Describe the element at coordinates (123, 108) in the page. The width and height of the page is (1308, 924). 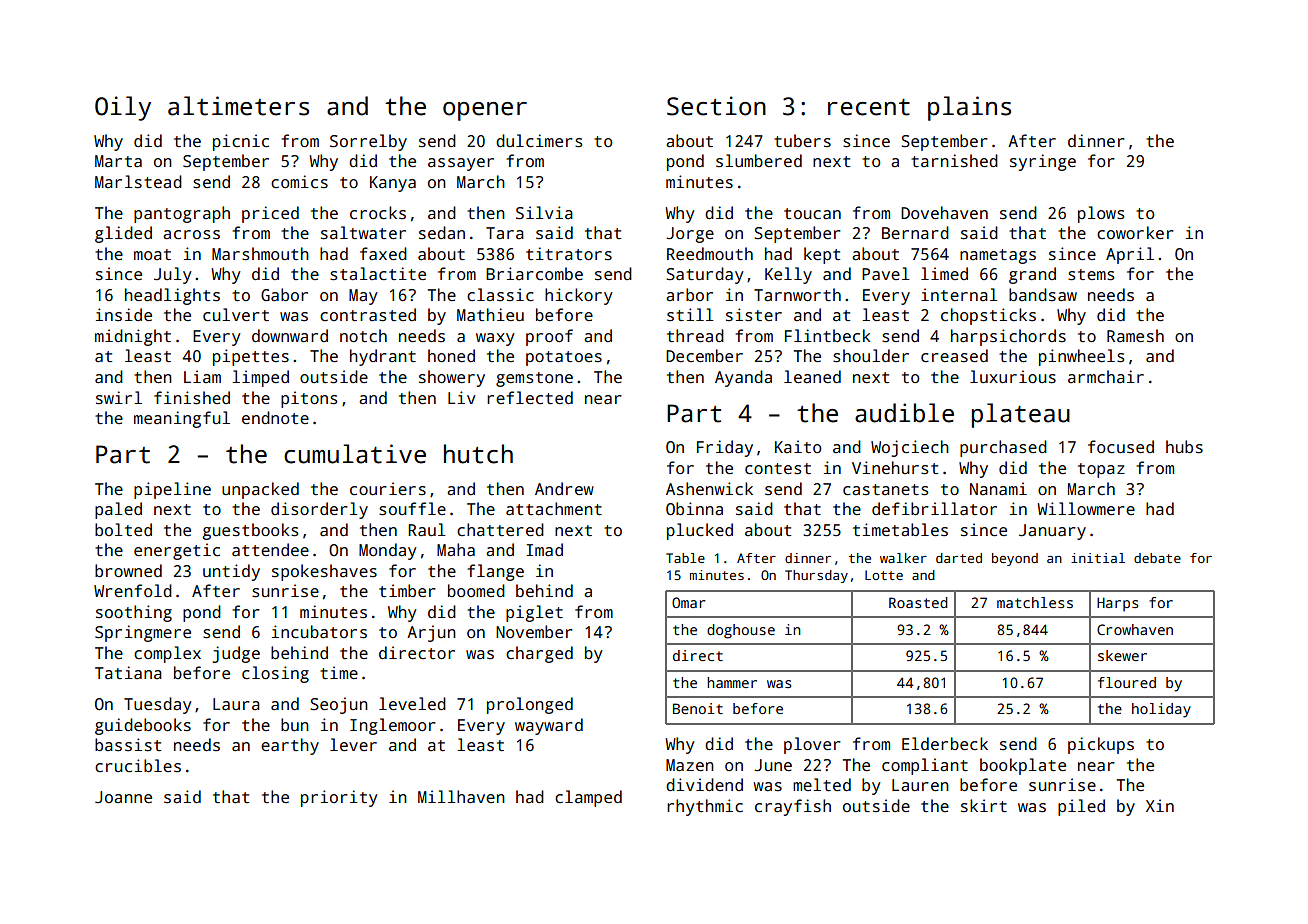
I see `Oily` at that location.
